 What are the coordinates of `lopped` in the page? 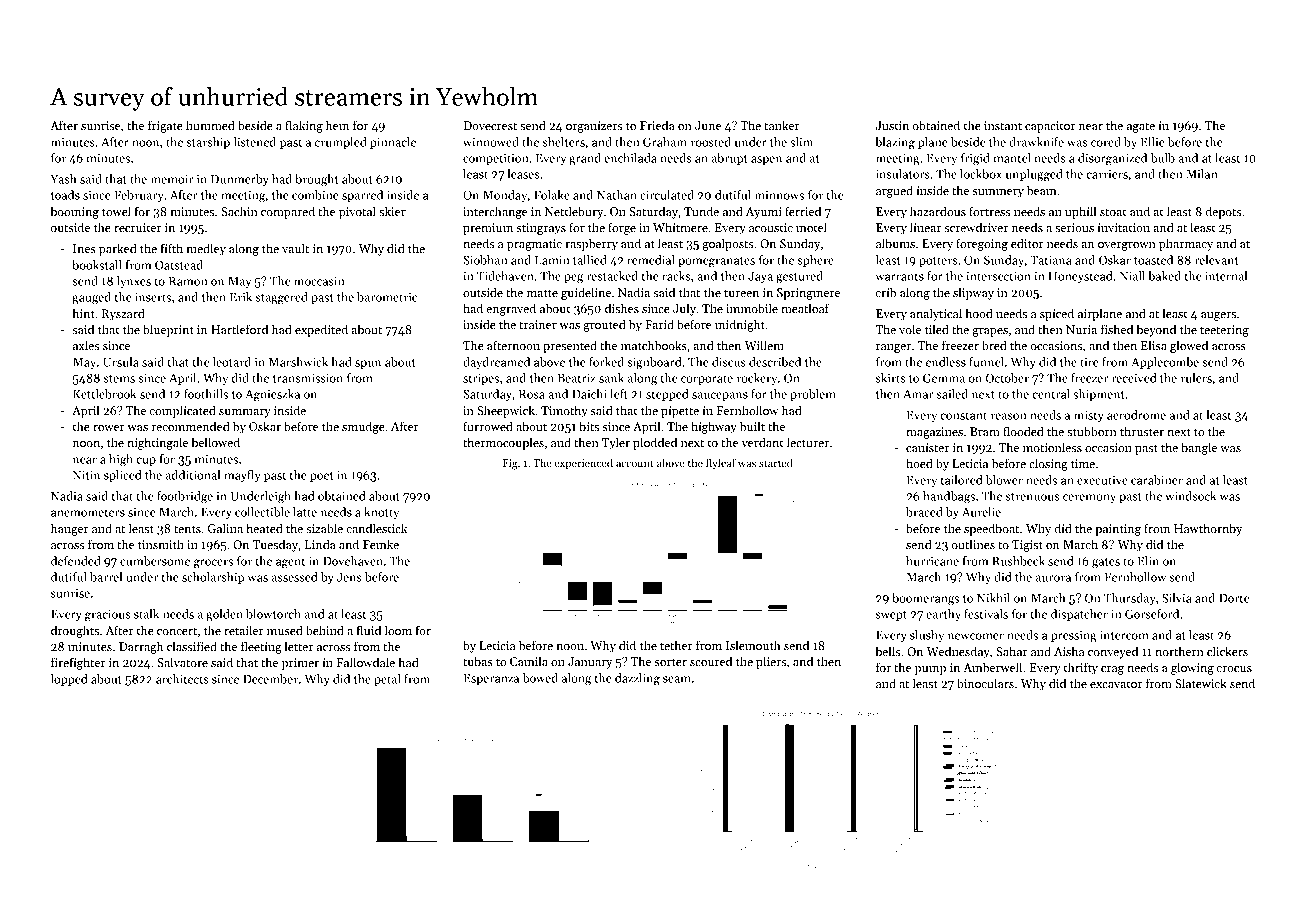 It's located at (69, 680).
